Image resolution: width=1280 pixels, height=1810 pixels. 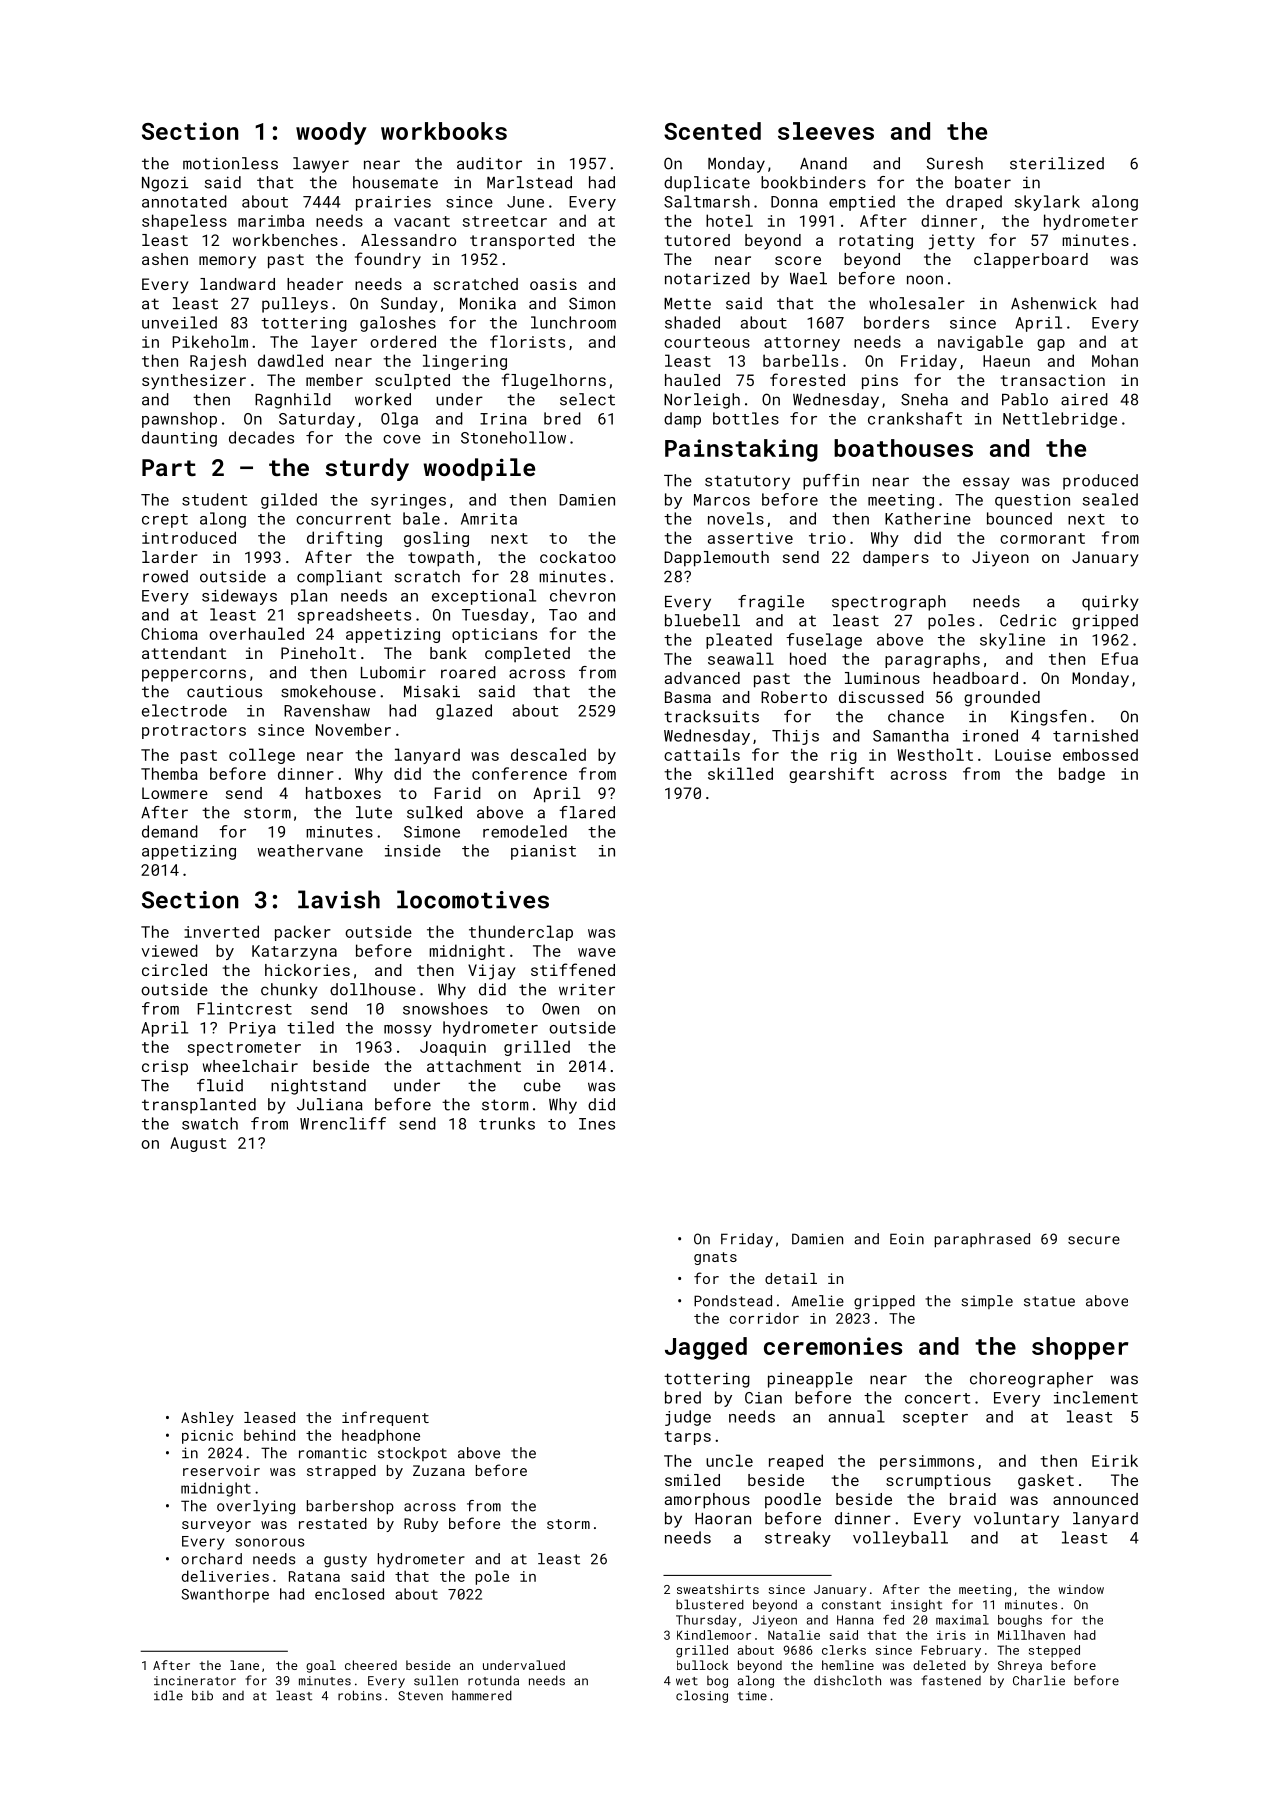 I want to click on compliant, so click(x=339, y=578).
